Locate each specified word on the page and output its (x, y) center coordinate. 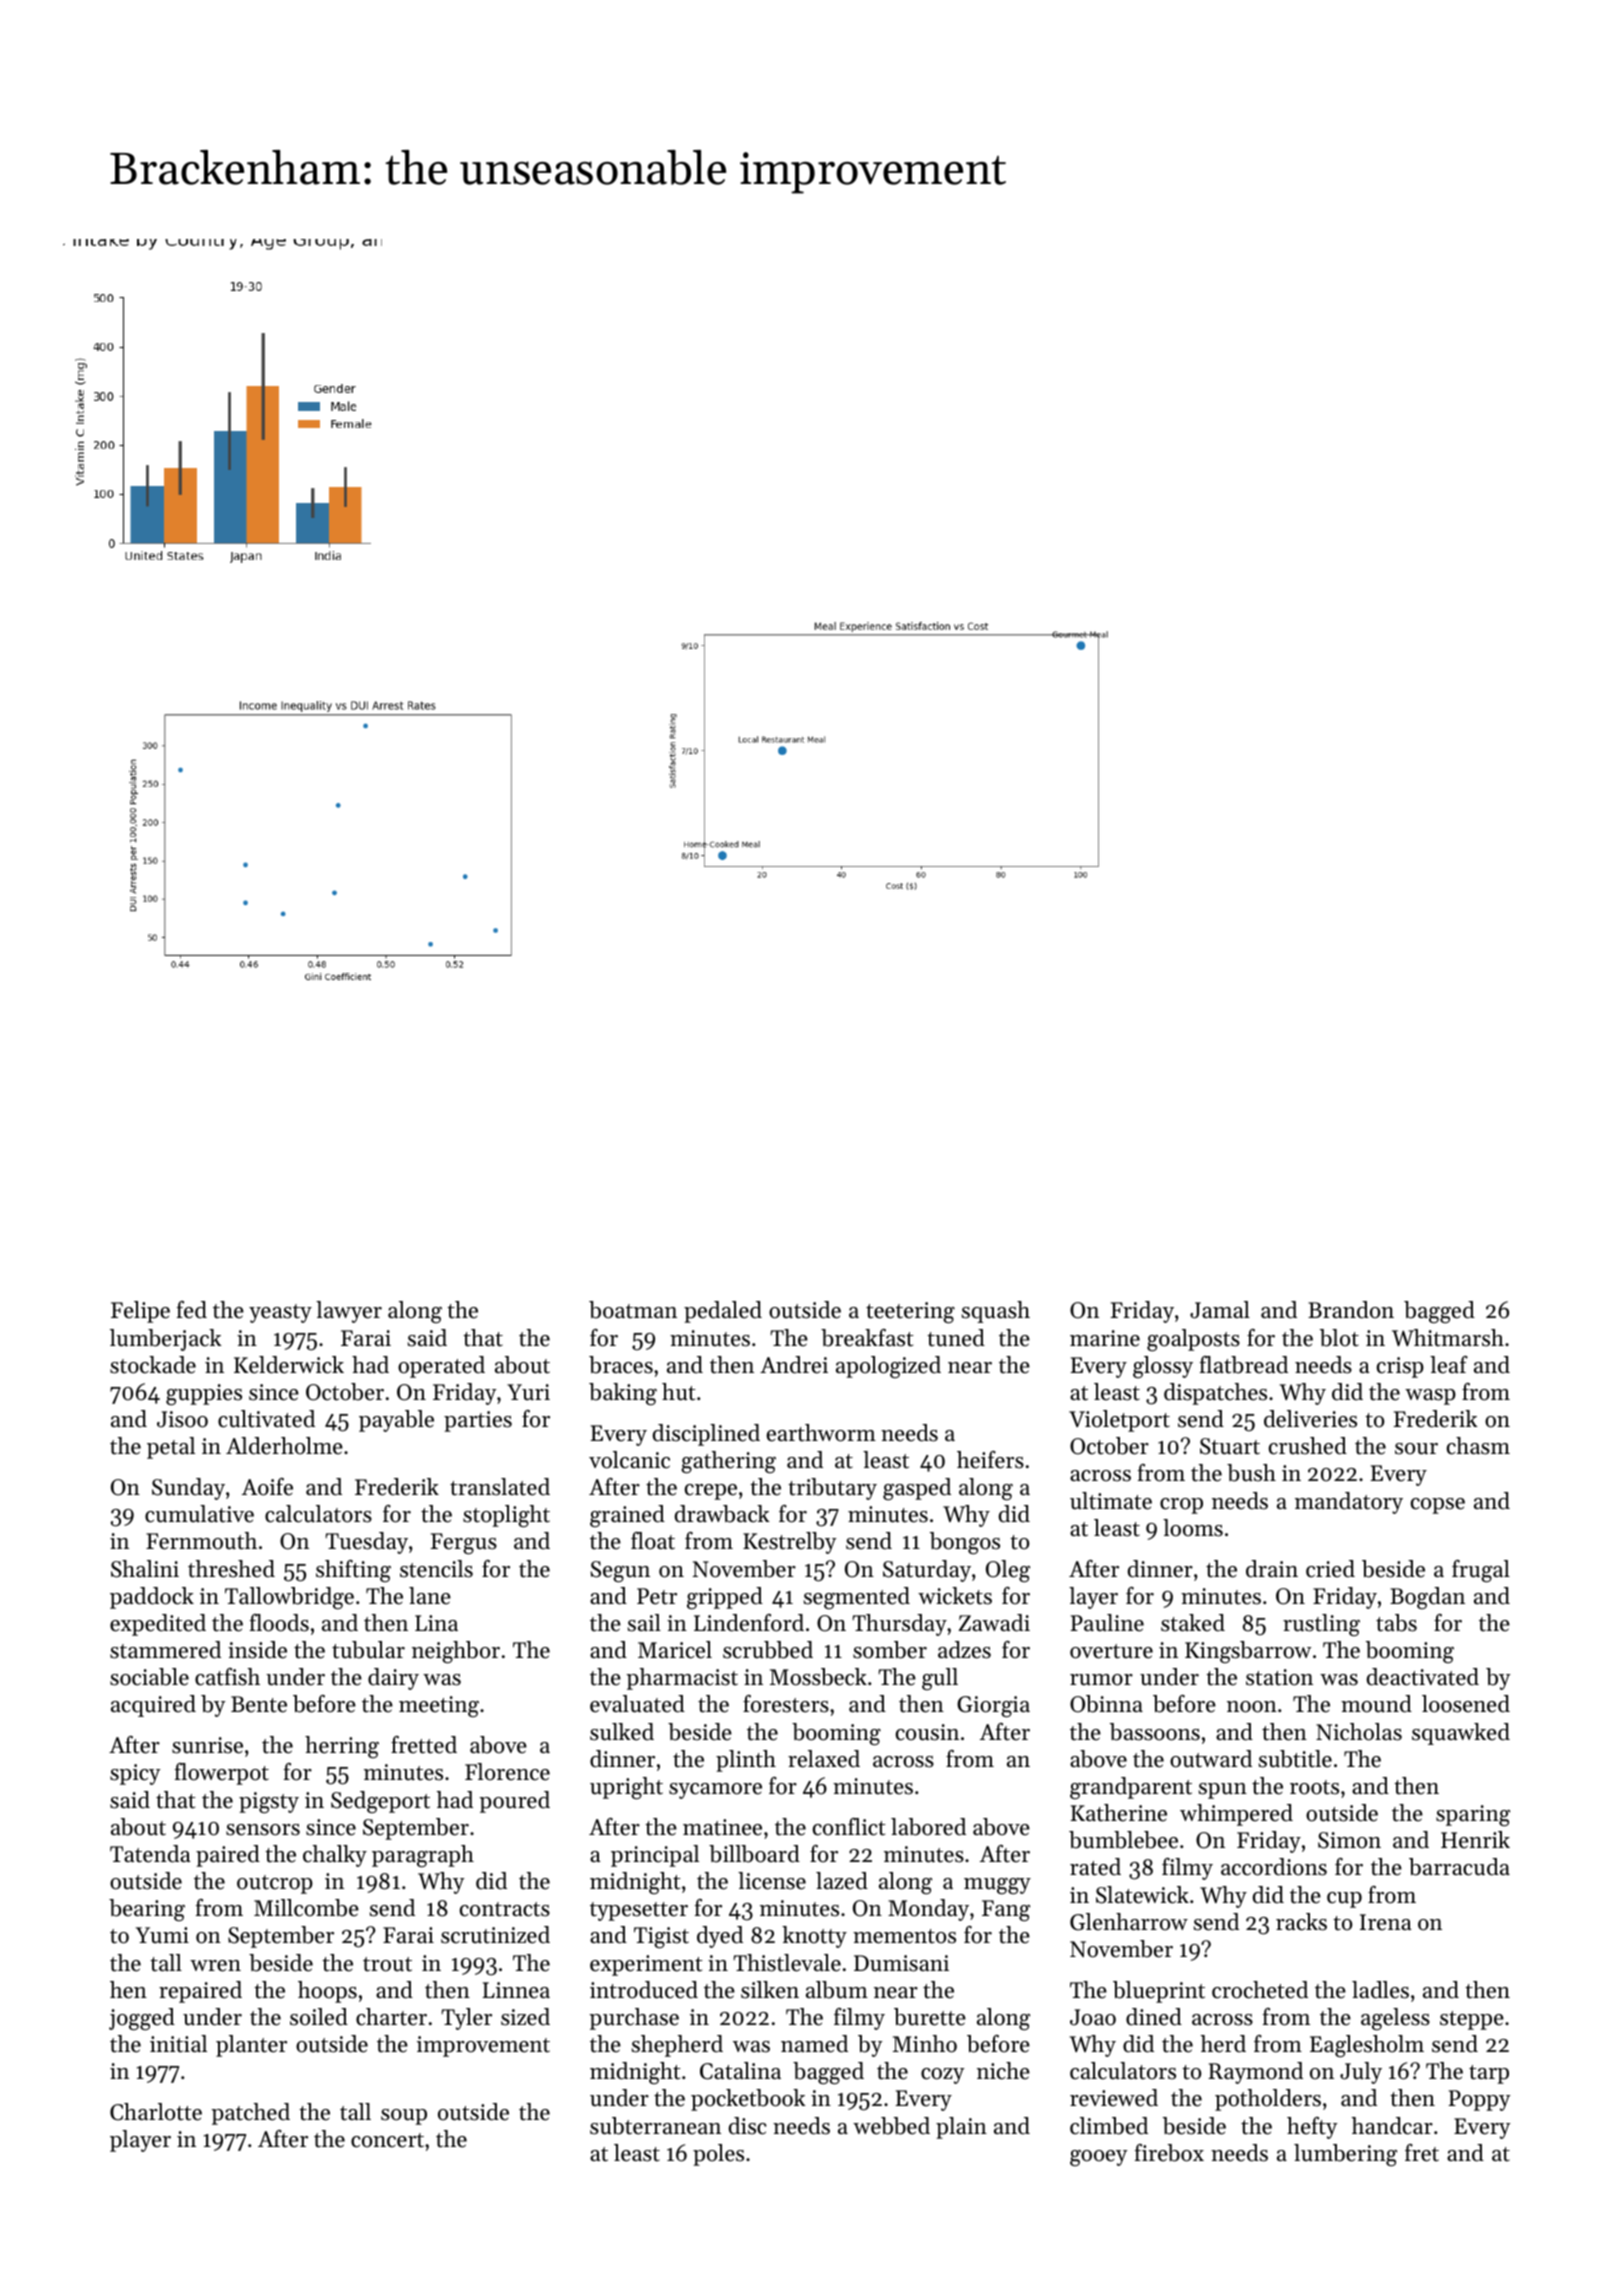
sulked (622, 1732)
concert (387, 2140)
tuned (956, 1338)
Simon (1349, 1840)
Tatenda (150, 1854)
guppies (204, 1394)
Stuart (1230, 1446)
